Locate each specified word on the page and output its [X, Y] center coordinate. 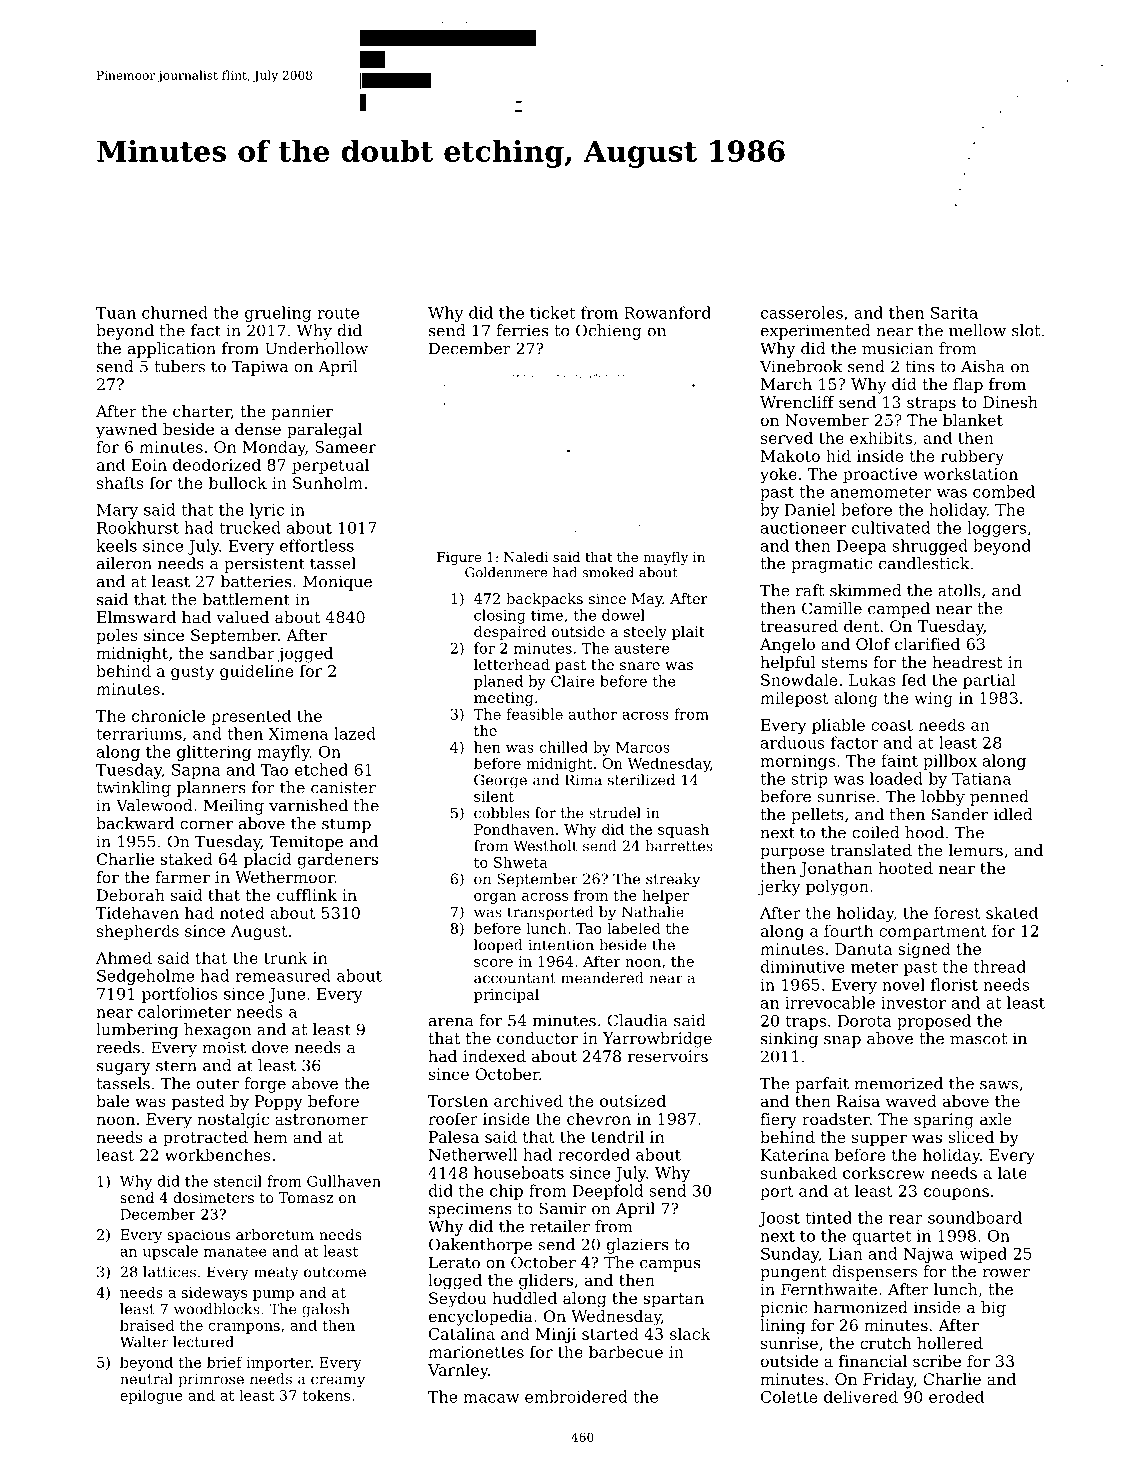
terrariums [139, 734]
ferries [522, 330]
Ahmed [124, 957]
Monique [337, 583]
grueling [278, 314]
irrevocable [830, 1002]
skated [1012, 912]
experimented [816, 332]
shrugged [930, 547]
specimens [470, 1210]
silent [494, 796]
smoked [608, 572]
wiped [983, 1255]
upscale [170, 1252]
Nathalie [653, 912]
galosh [326, 1310]
